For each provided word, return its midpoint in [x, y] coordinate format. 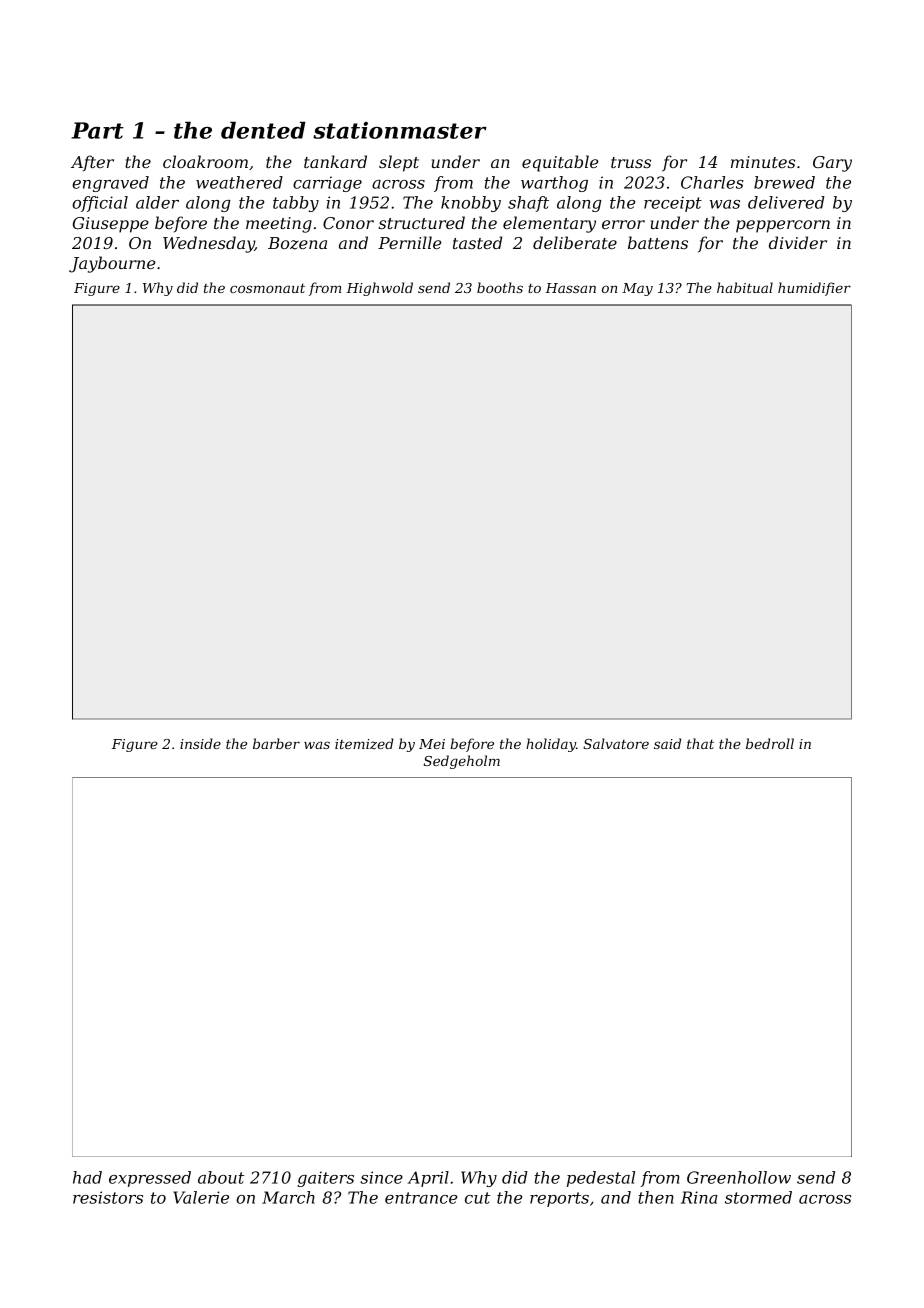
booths [500, 287]
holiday [551, 745]
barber [276, 743]
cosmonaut [267, 288]
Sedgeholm [462, 762]
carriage [327, 184]
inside [200, 743]
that [700, 743]
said [667, 743]
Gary [832, 164]
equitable [560, 163]
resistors [108, 1197]
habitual [745, 287]
